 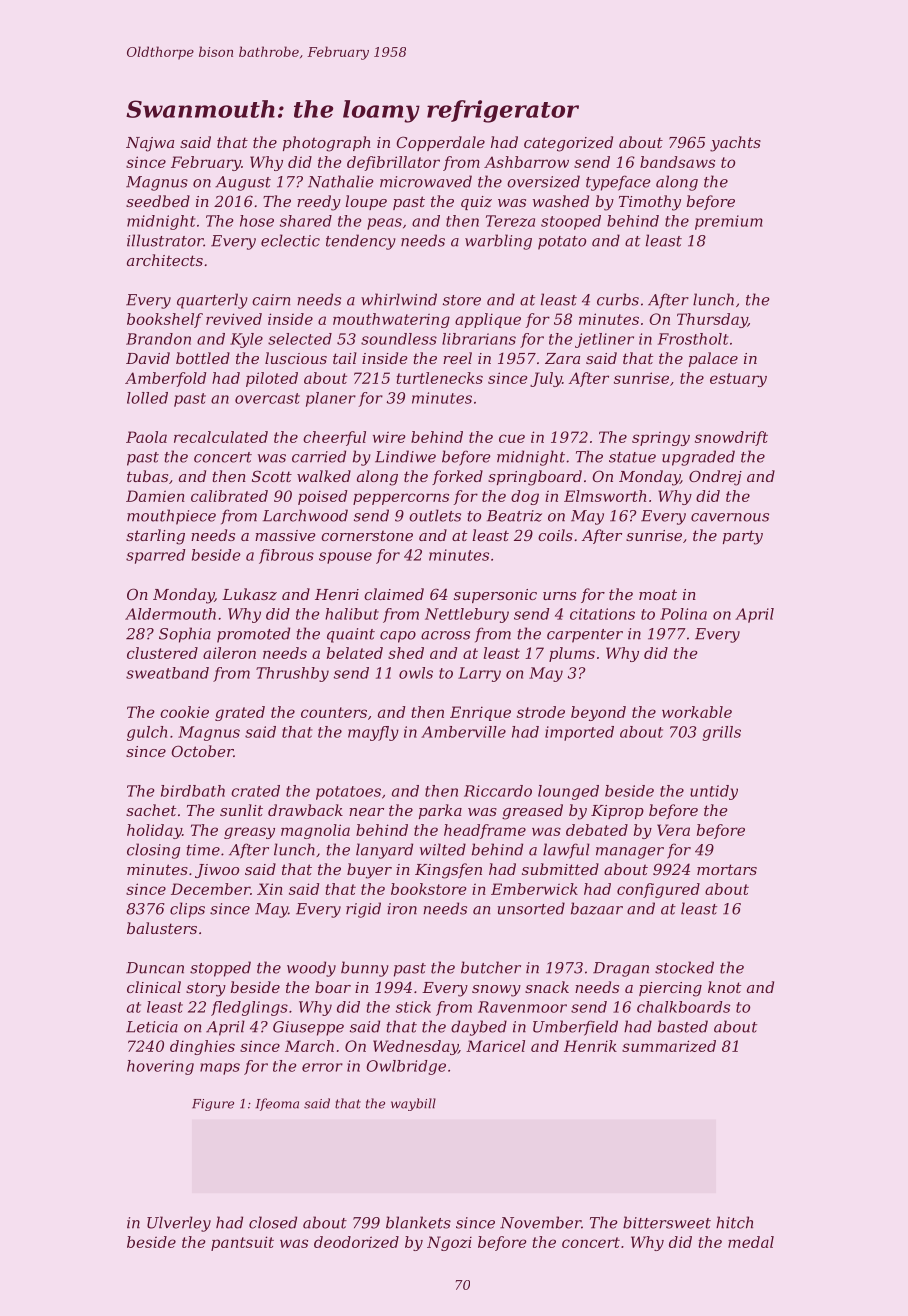 I want to click on seedbed, so click(x=158, y=201).
